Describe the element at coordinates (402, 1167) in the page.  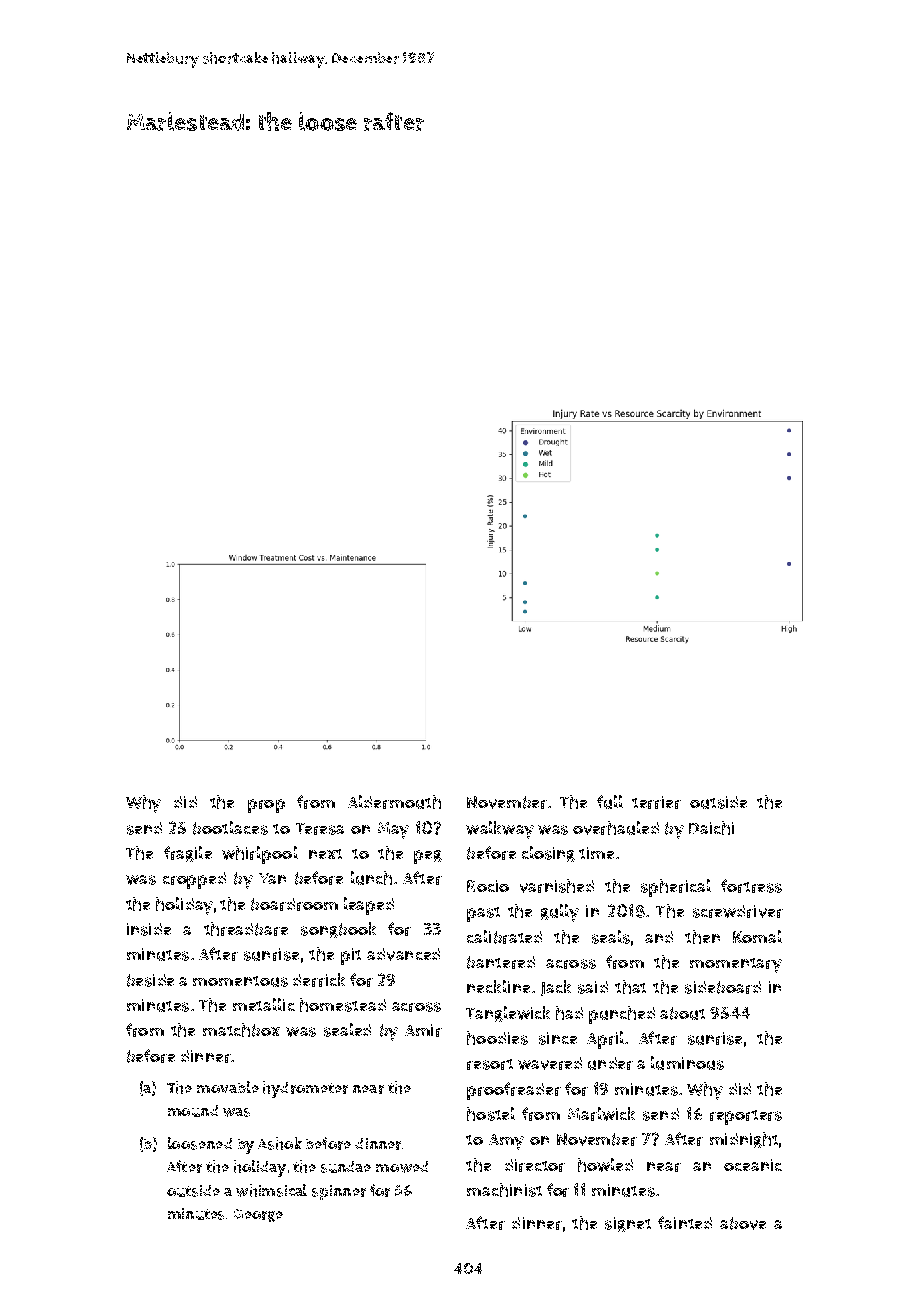
I see `mowed` at that location.
